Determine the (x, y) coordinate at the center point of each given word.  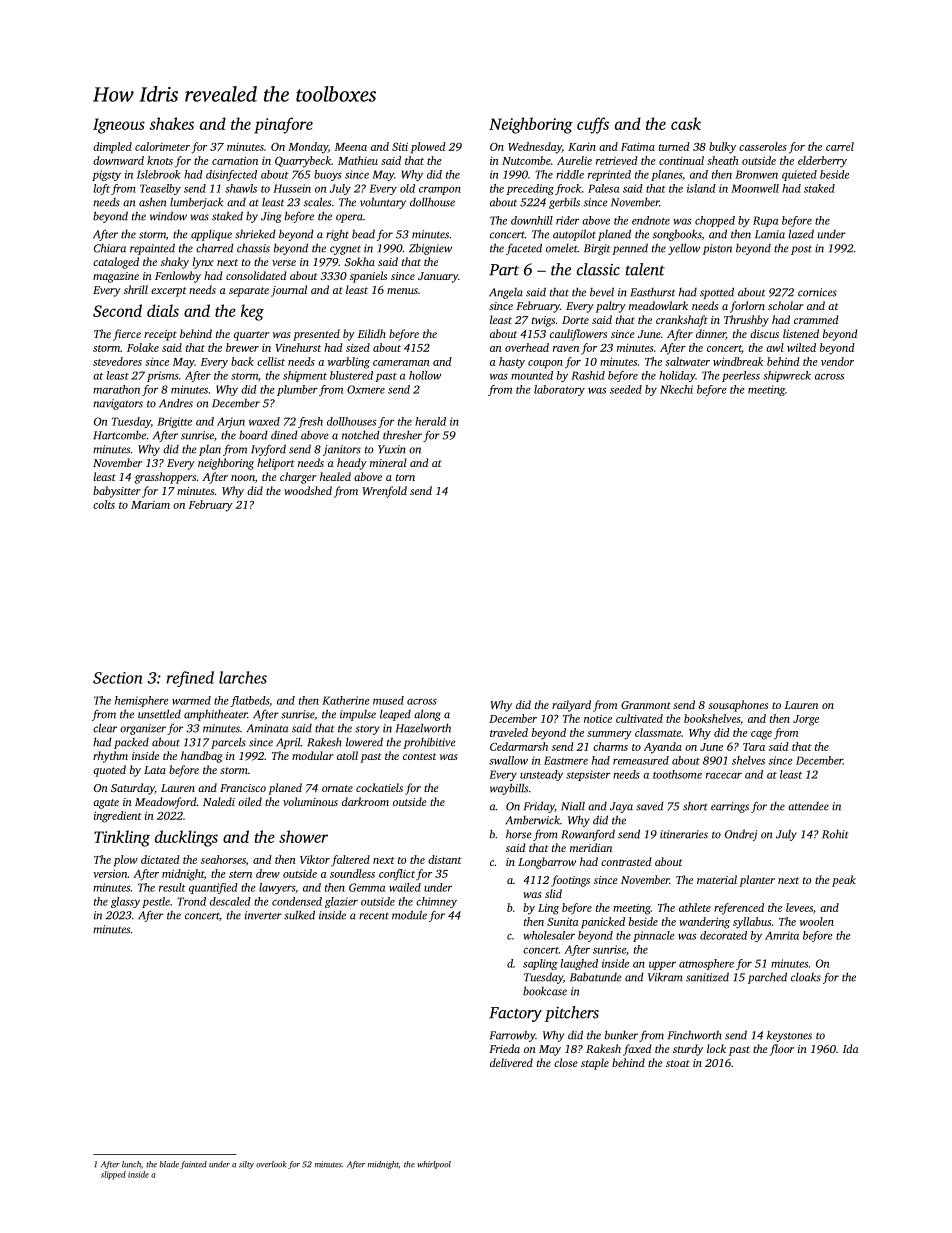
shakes (171, 123)
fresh (310, 422)
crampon (440, 191)
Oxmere (366, 389)
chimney (436, 902)
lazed (801, 234)
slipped (113, 1175)
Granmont (646, 705)
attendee (808, 806)
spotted (717, 293)
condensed (297, 901)
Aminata (267, 728)
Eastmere (566, 760)
